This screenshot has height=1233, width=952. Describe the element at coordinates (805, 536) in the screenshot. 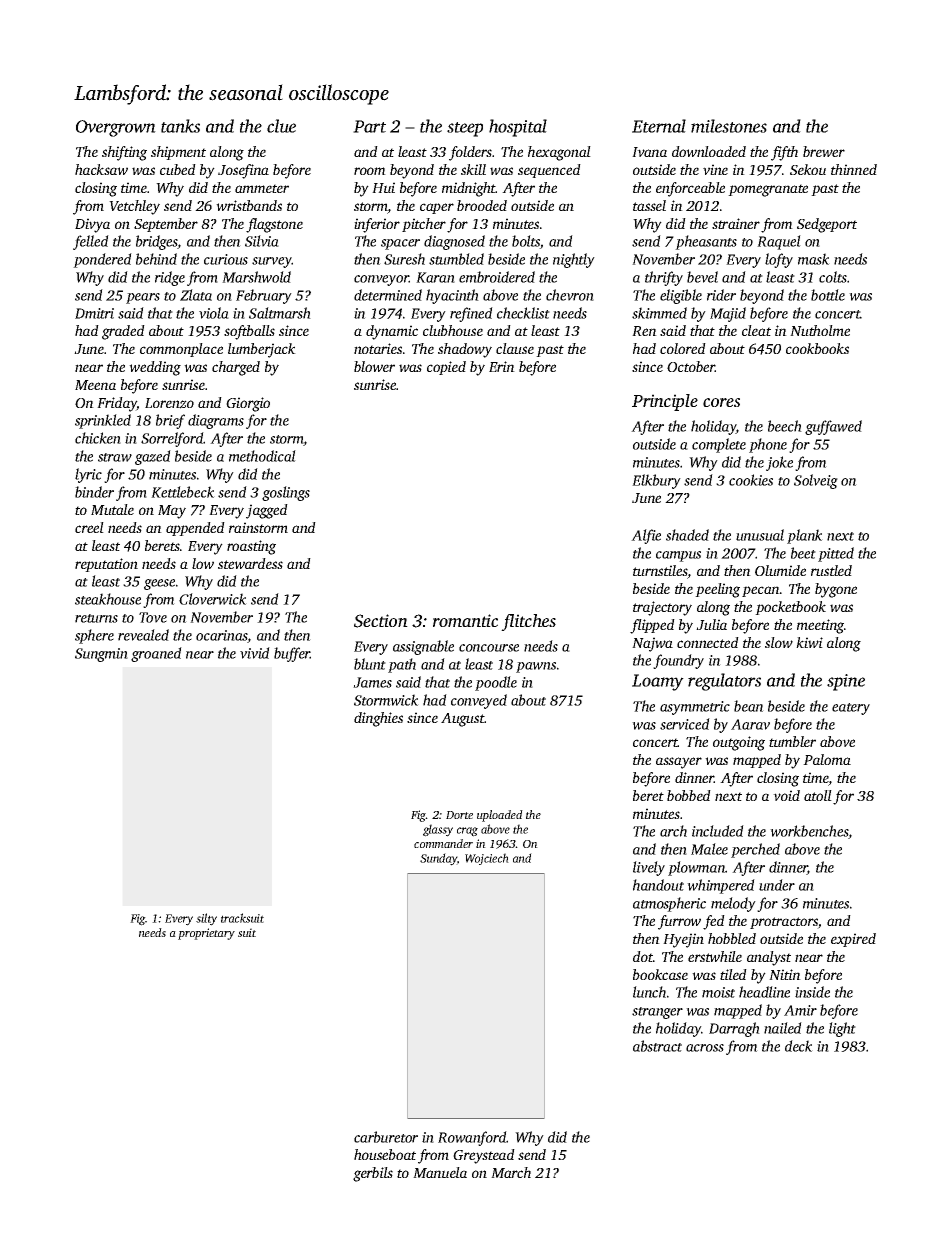

I see `plank` at that location.
